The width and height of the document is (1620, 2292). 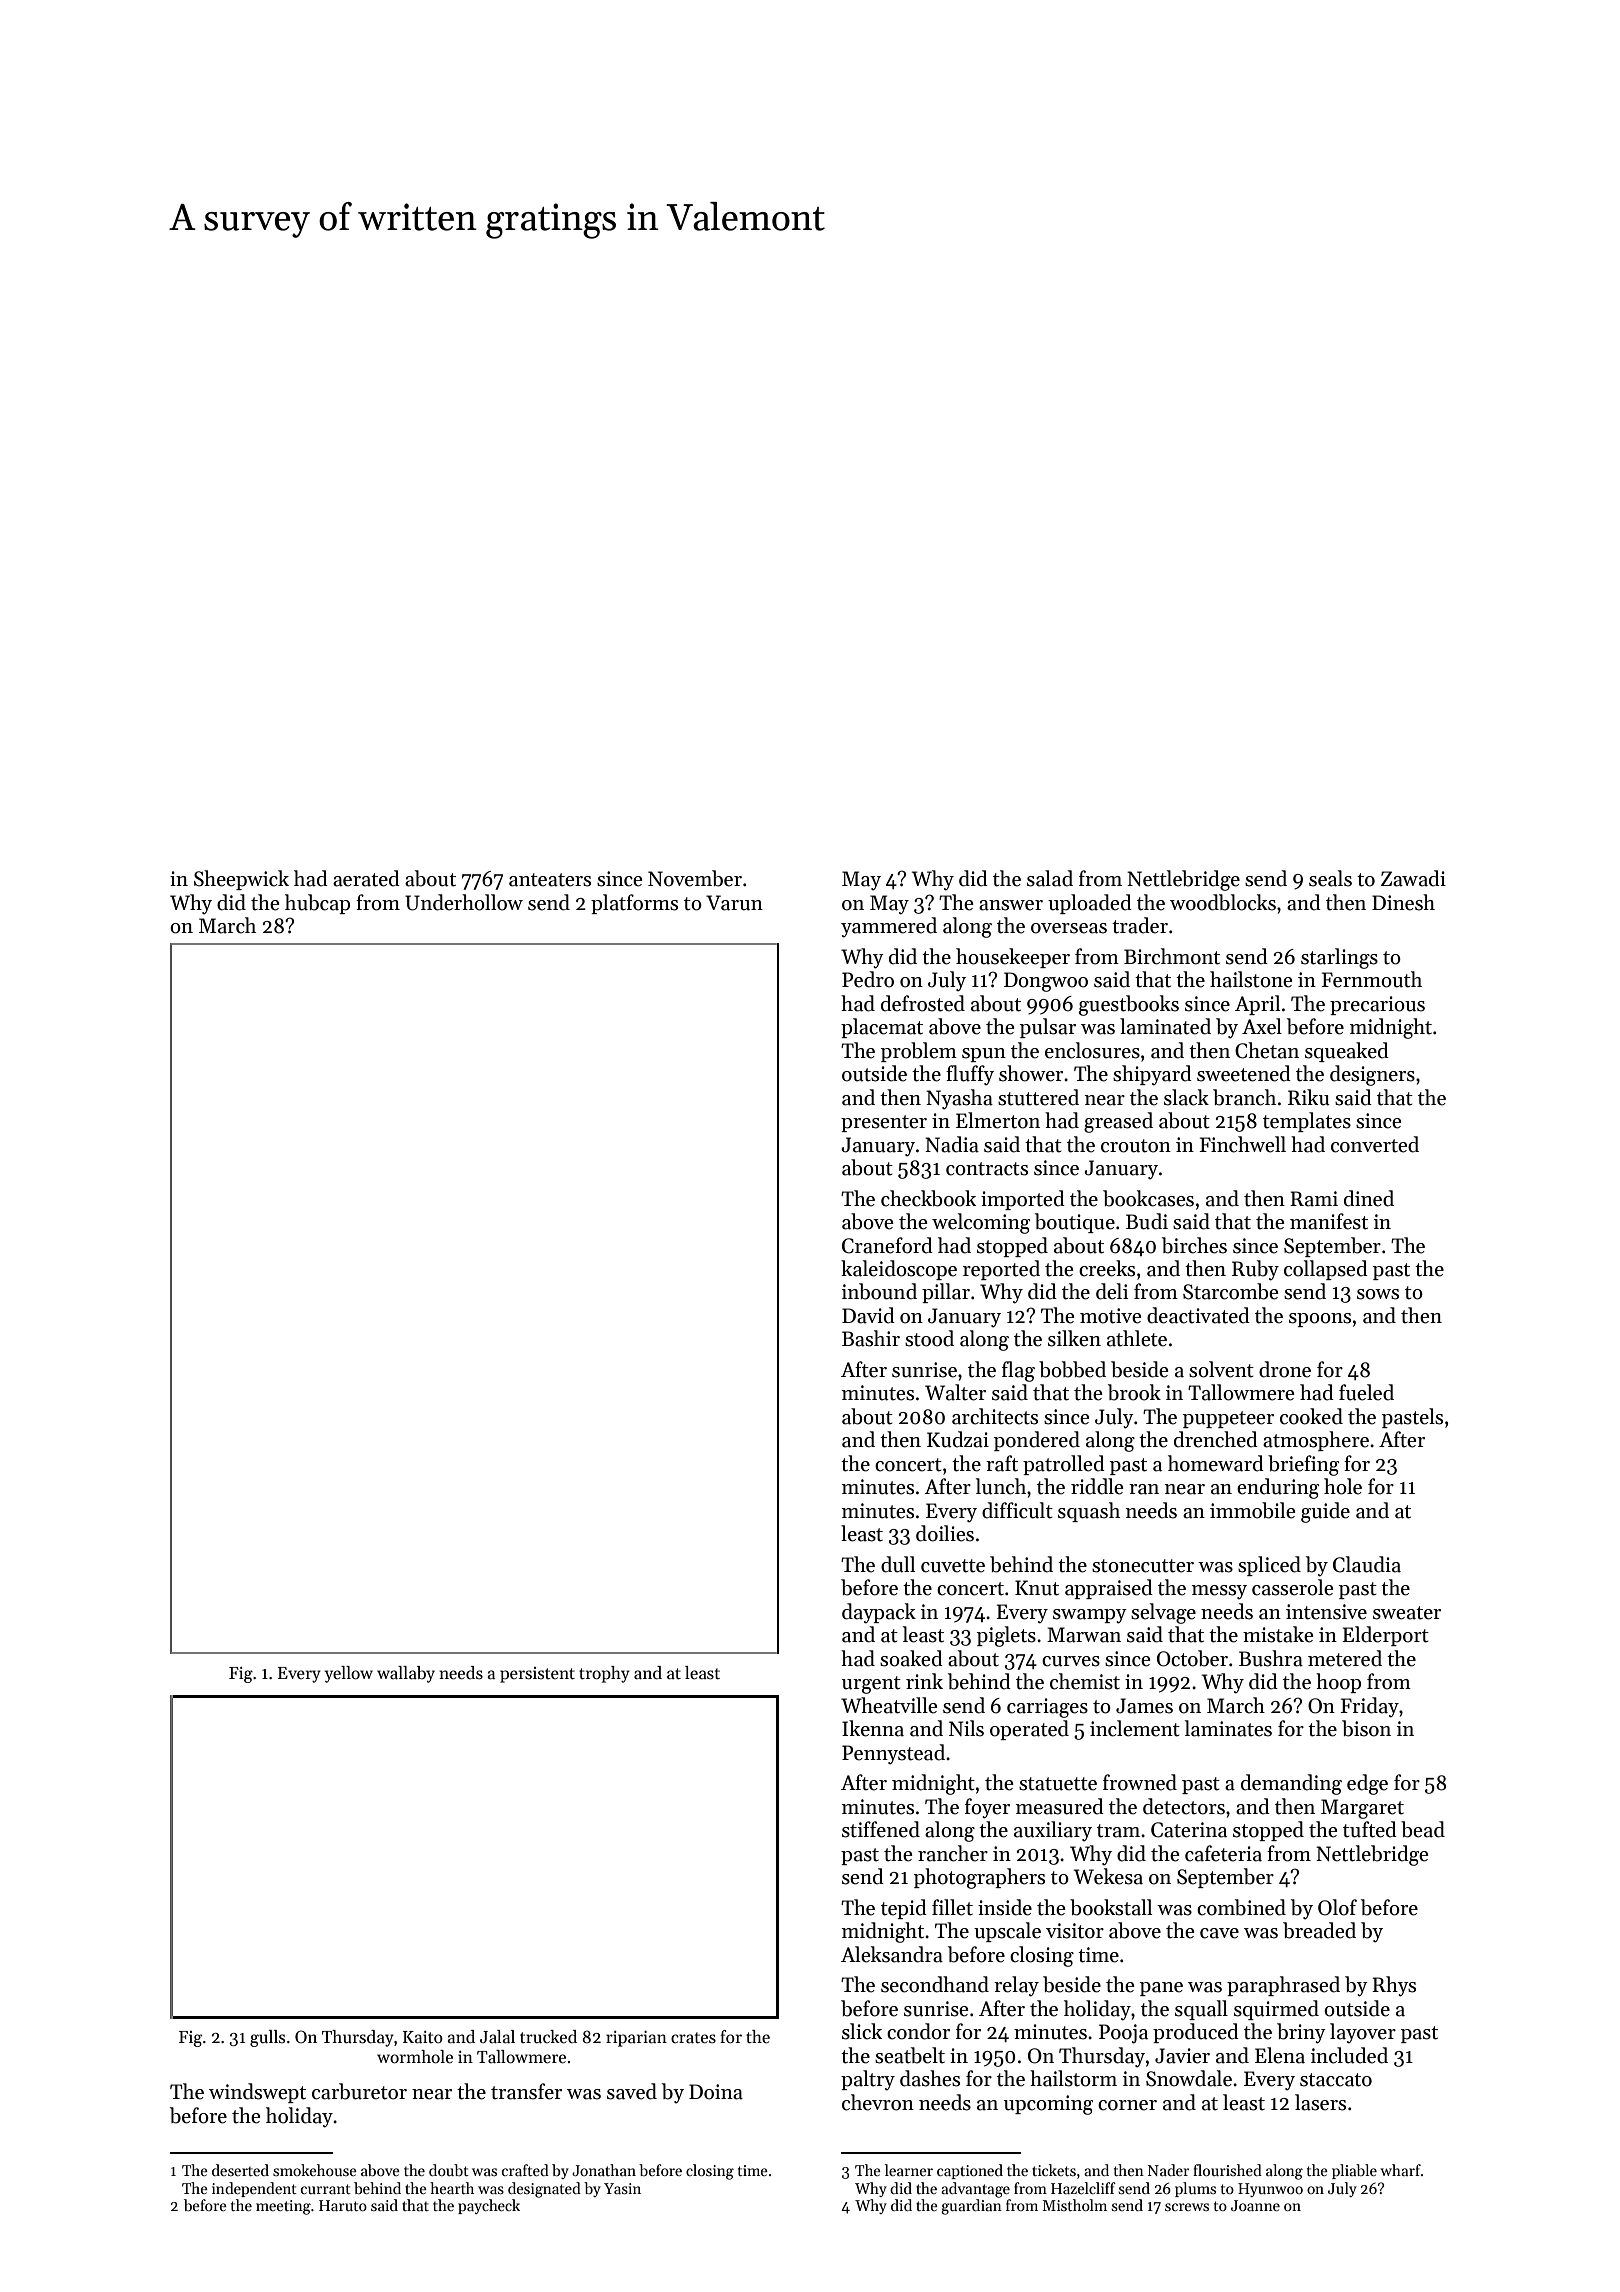 What do you see at coordinates (1394, 1986) in the document?
I see `Rhys` at bounding box center [1394, 1986].
